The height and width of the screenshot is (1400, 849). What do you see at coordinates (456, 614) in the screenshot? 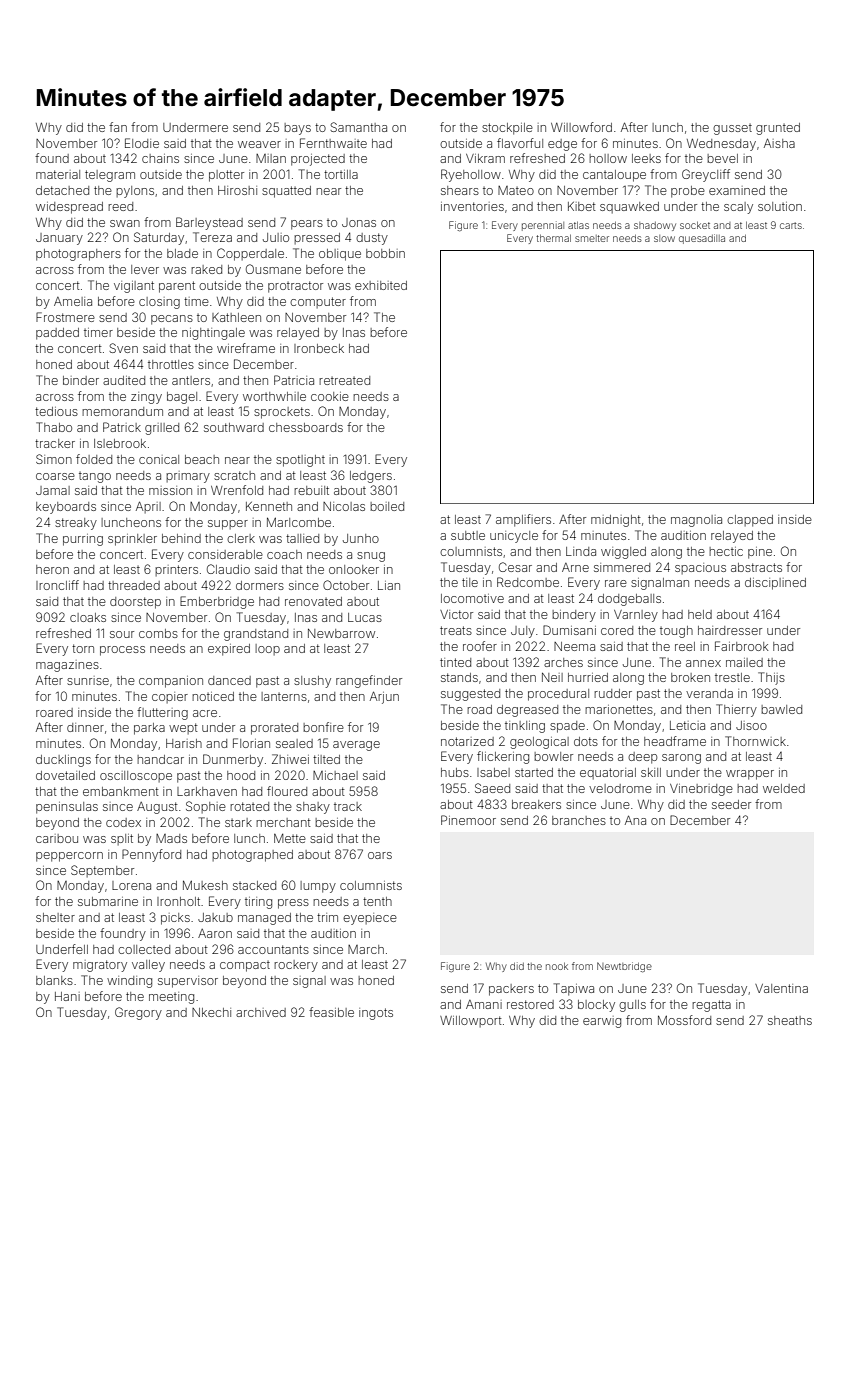
I see `Victor` at bounding box center [456, 614].
